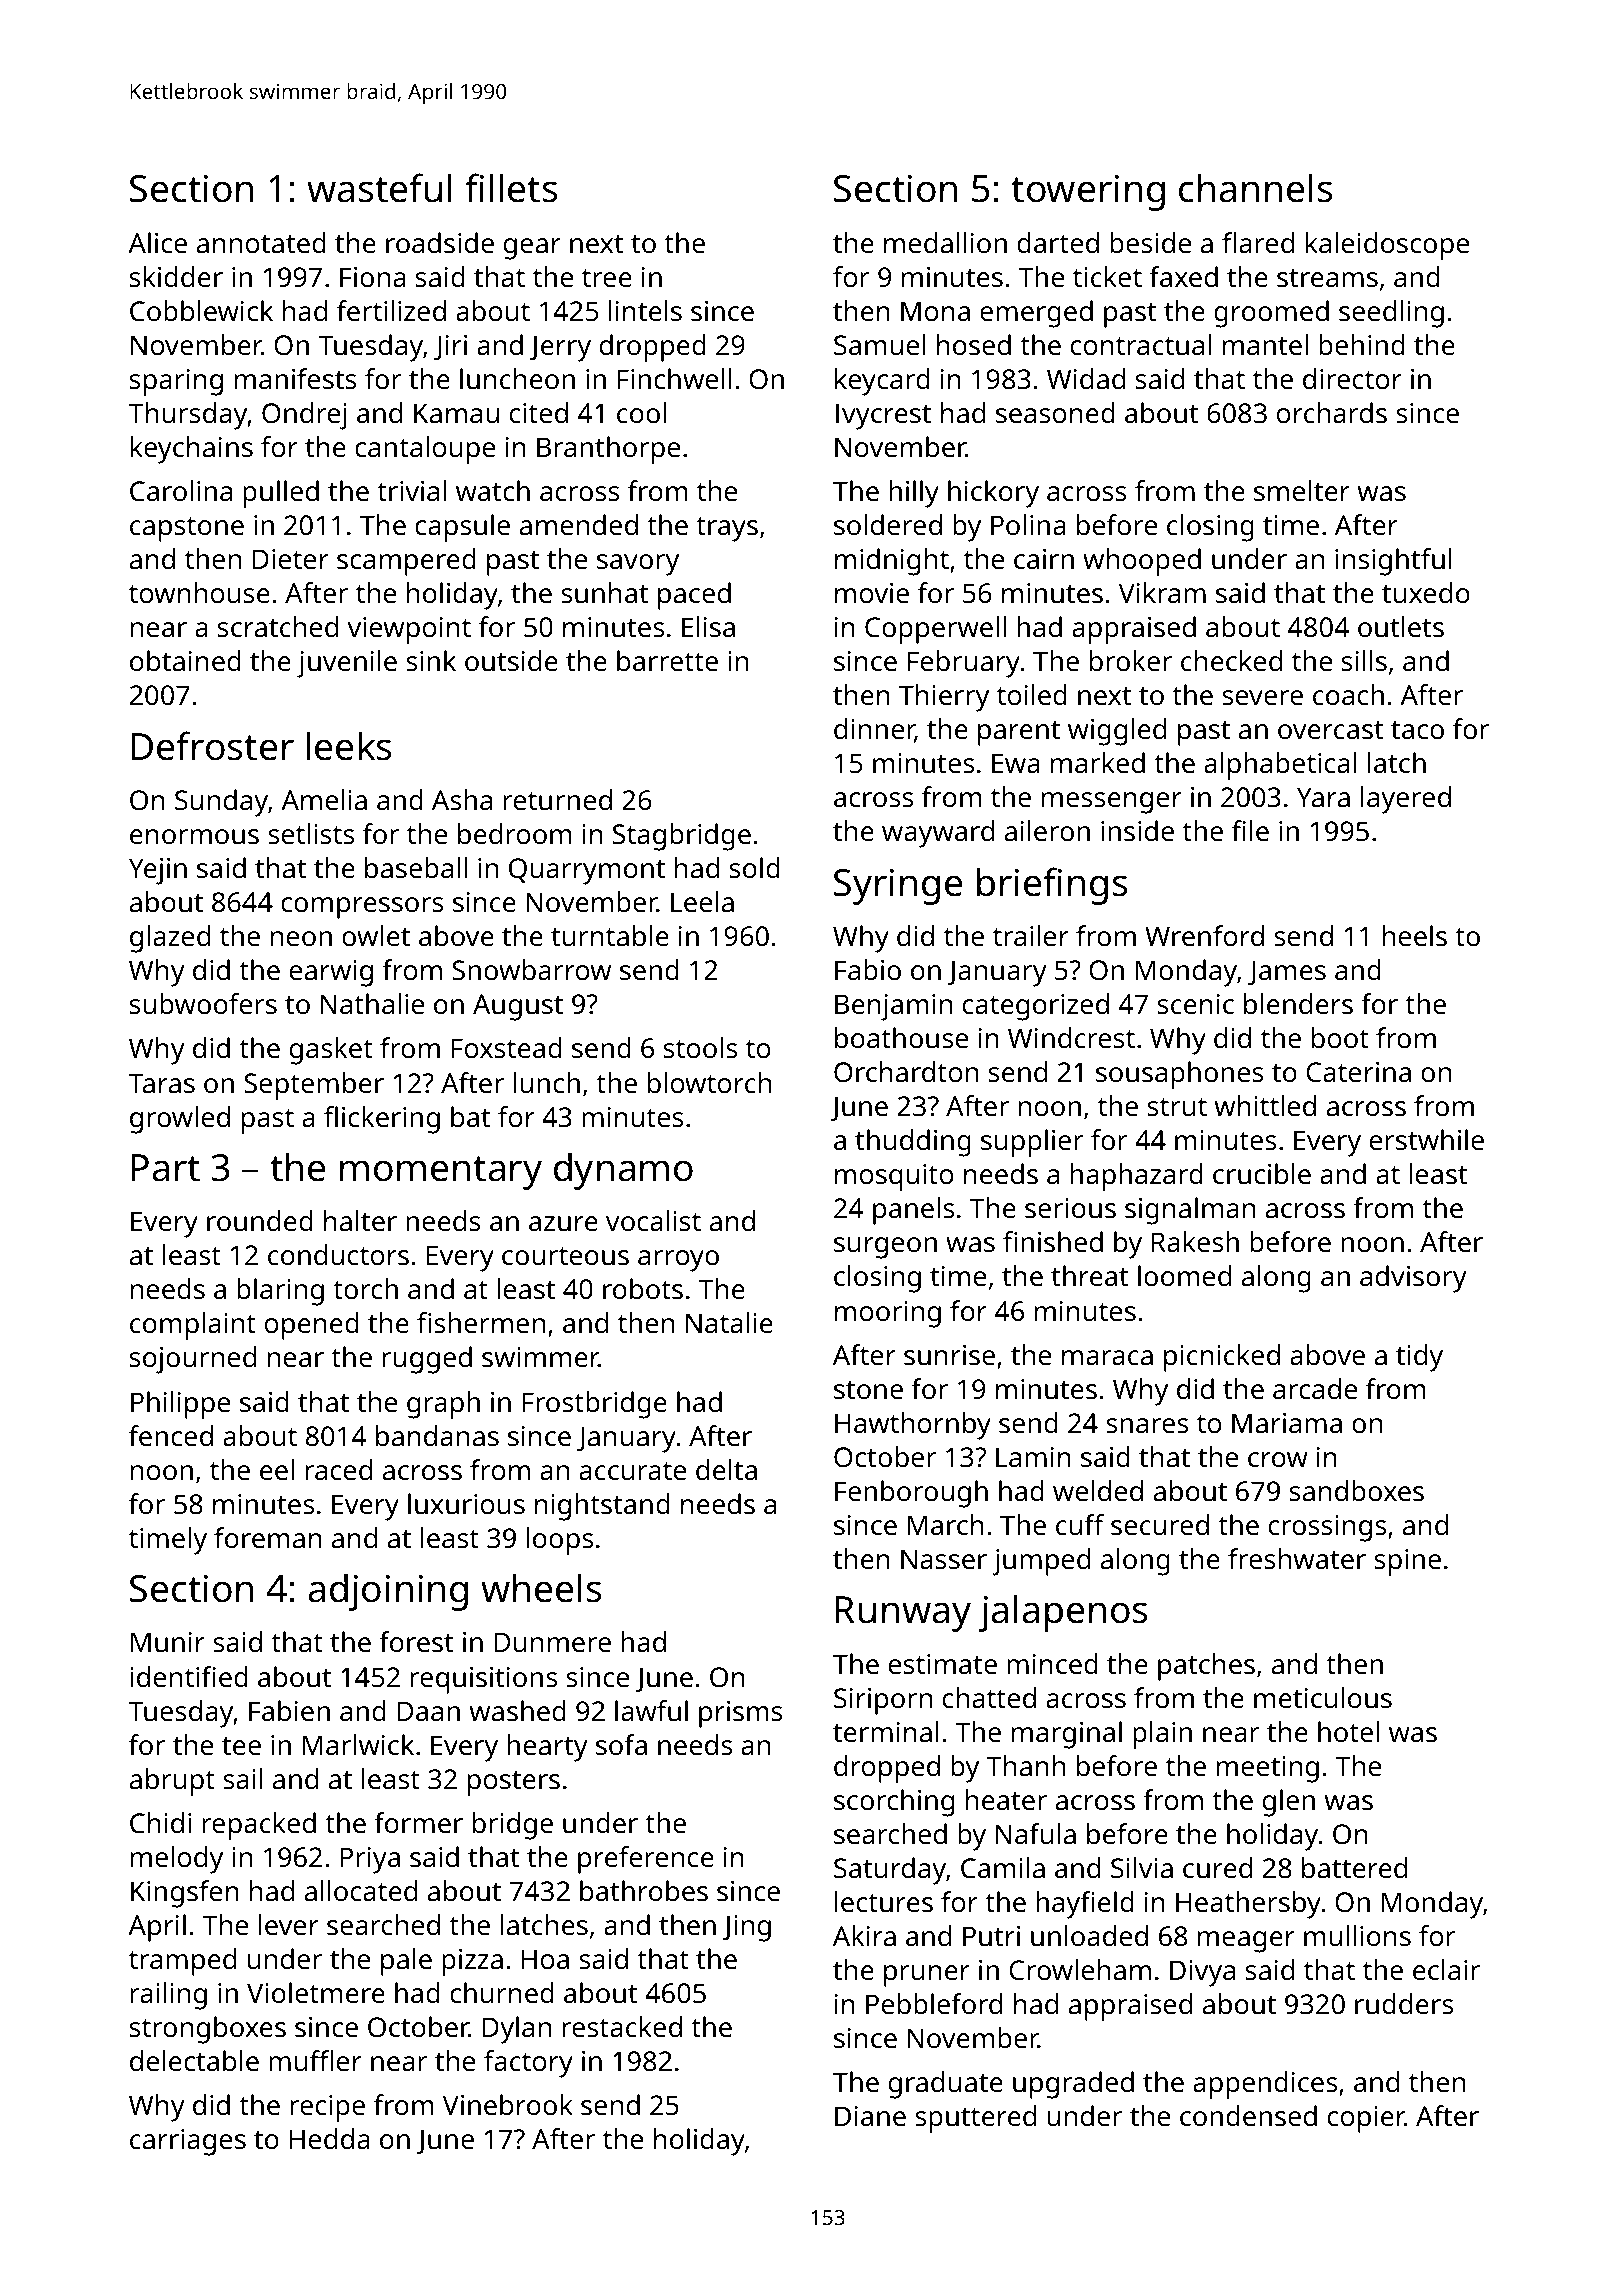  Describe the element at coordinates (158, 871) in the page. I see `Yejin` at that location.
